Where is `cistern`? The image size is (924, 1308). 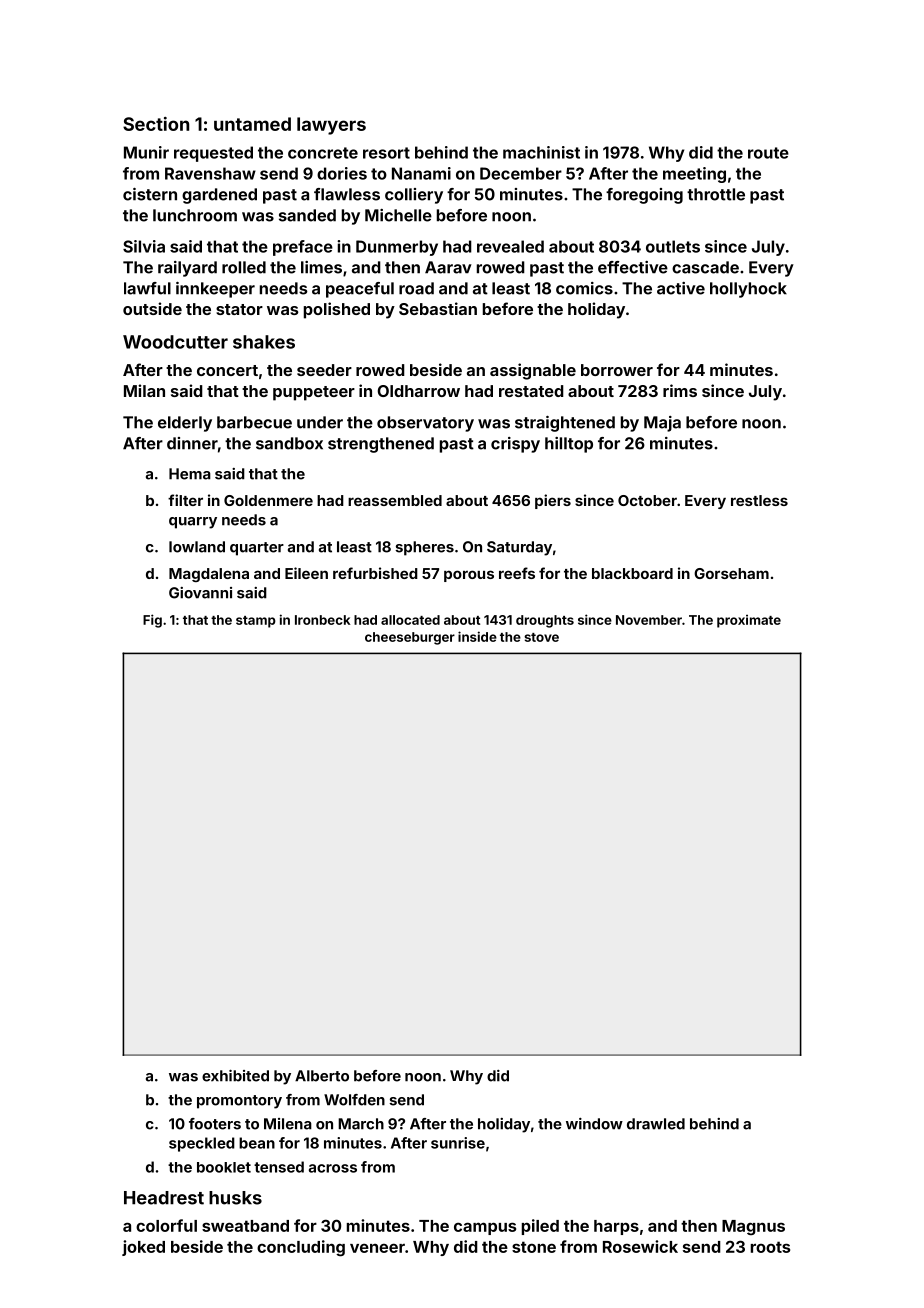 cistern is located at coordinates (150, 194).
